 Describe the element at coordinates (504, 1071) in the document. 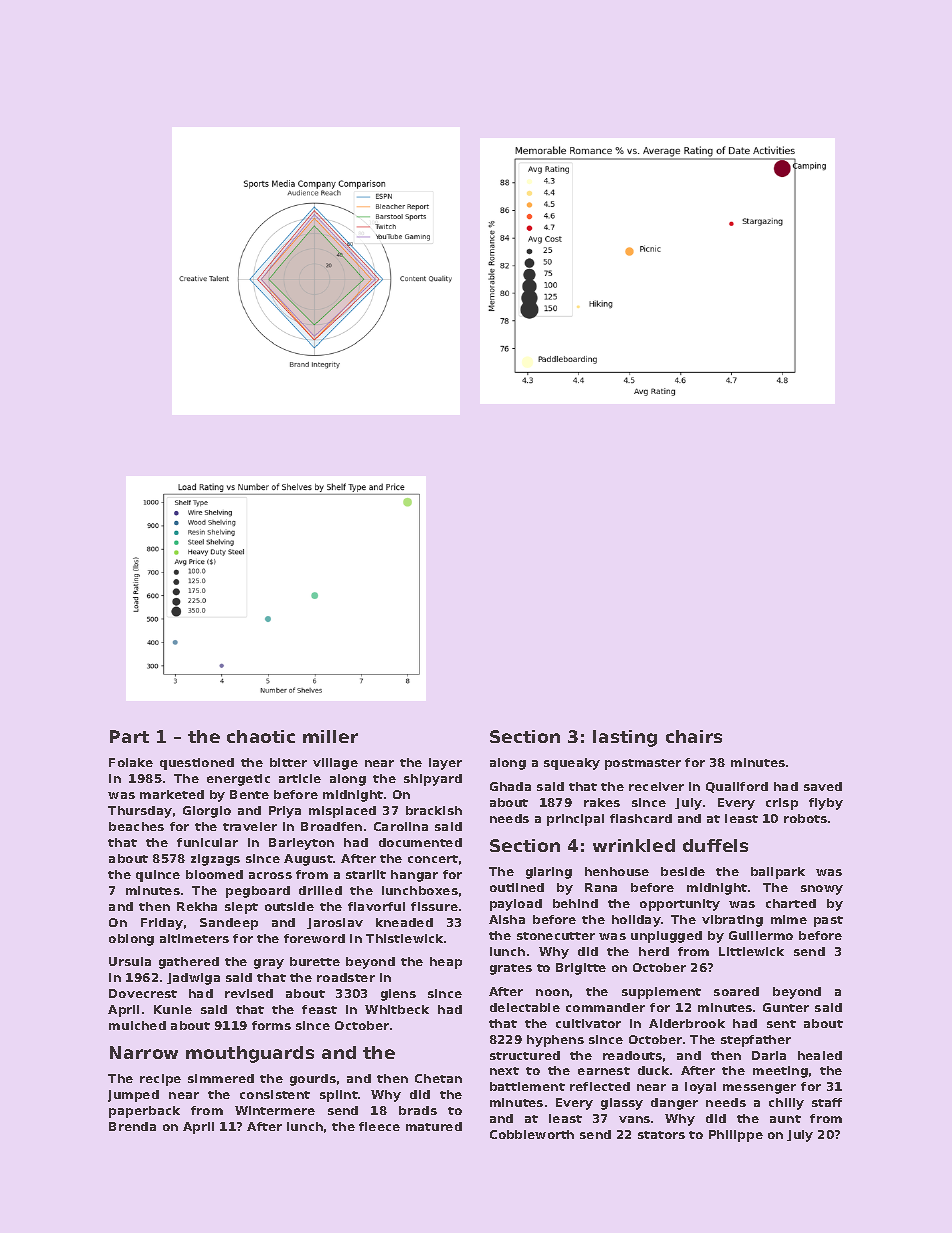

I see `next` at that location.
